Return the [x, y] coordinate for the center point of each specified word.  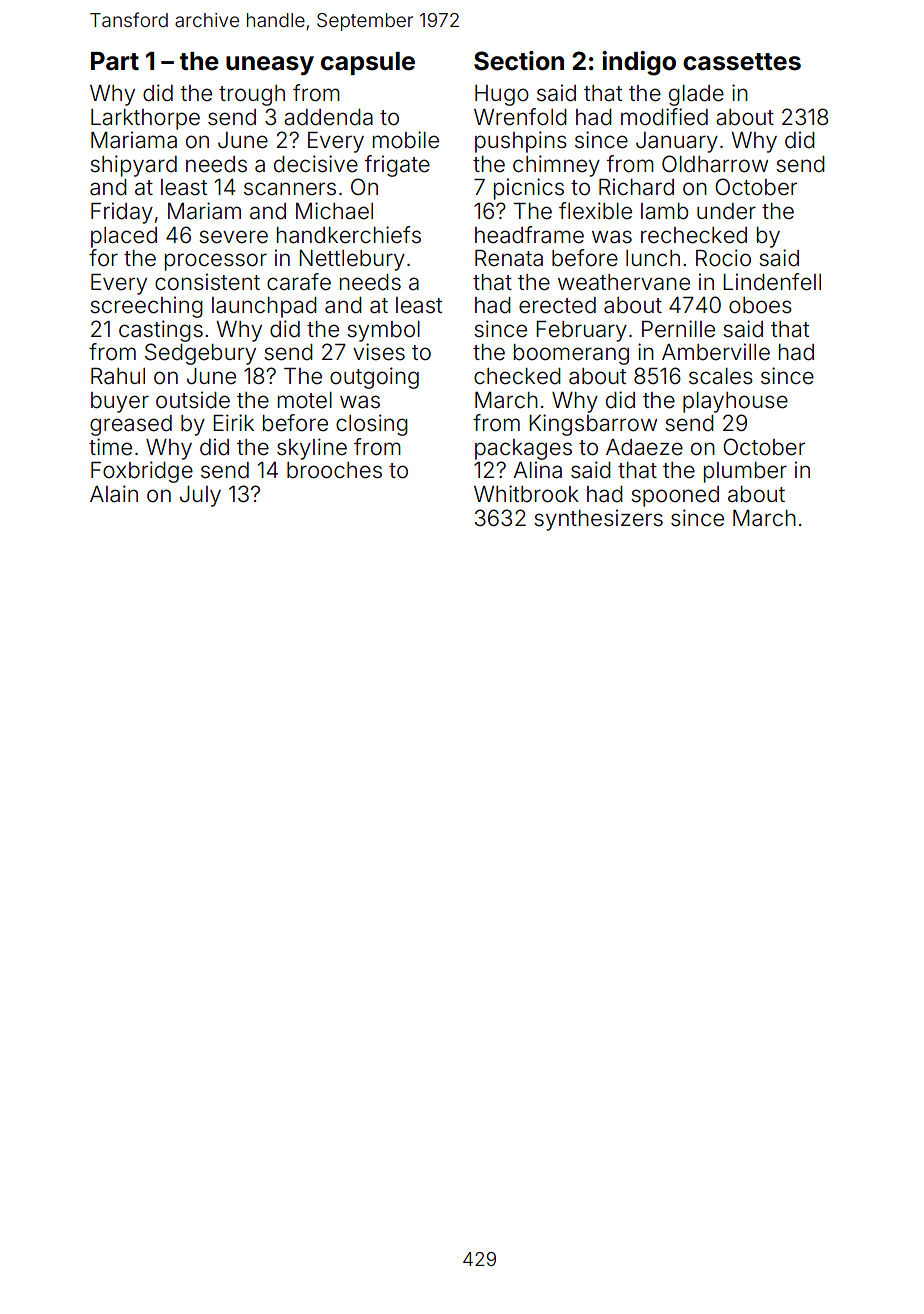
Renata [509, 258]
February [581, 331]
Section [519, 61]
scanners [290, 189]
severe [233, 237]
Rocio [723, 258]
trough [252, 95]
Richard [636, 187]
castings [161, 331]
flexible [595, 211]
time [110, 447]
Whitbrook [526, 494]
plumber [745, 472]
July [200, 496]
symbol [383, 331]
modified [664, 117]
